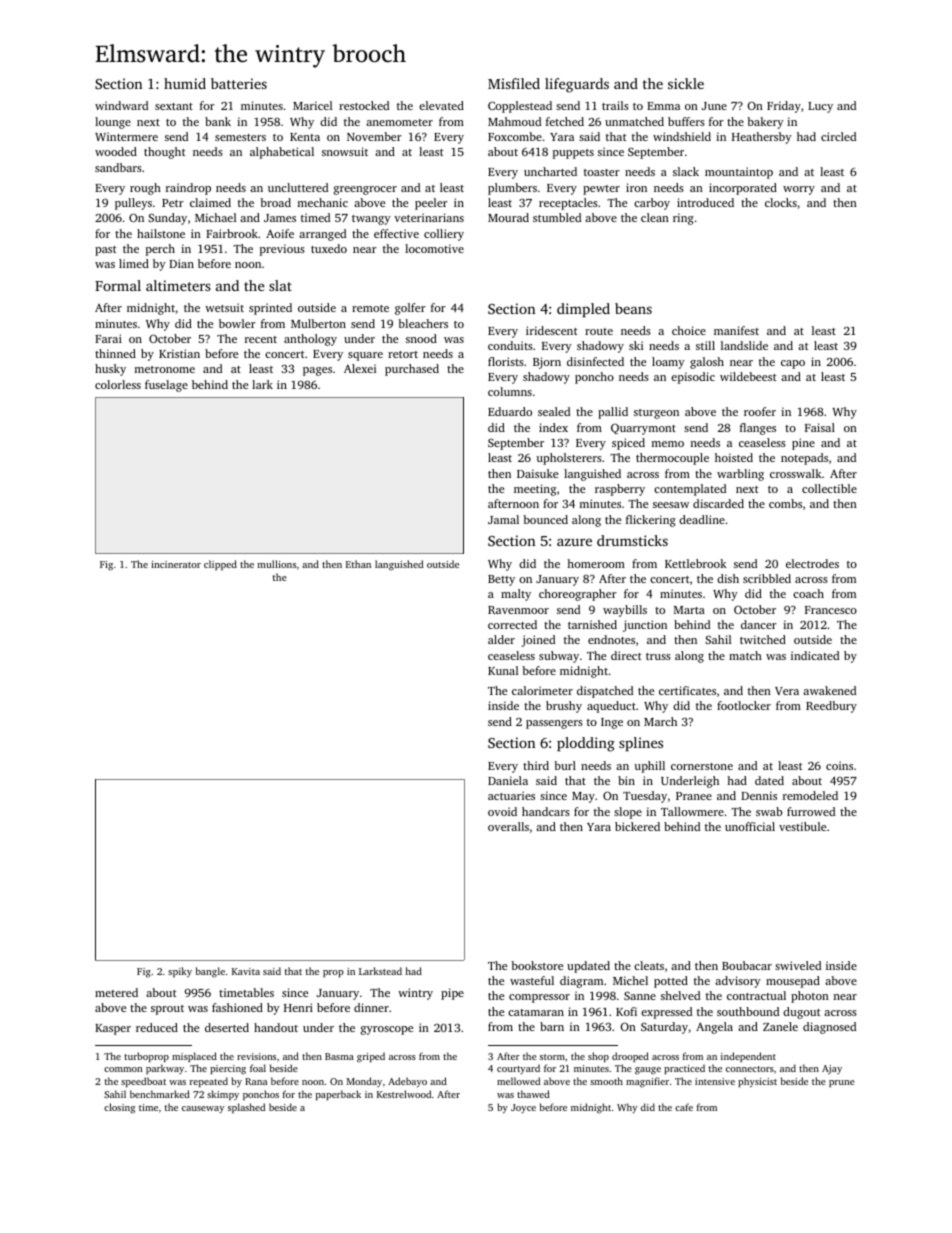 The image size is (952, 1233). I want to click on metered, so click(116, 992).
